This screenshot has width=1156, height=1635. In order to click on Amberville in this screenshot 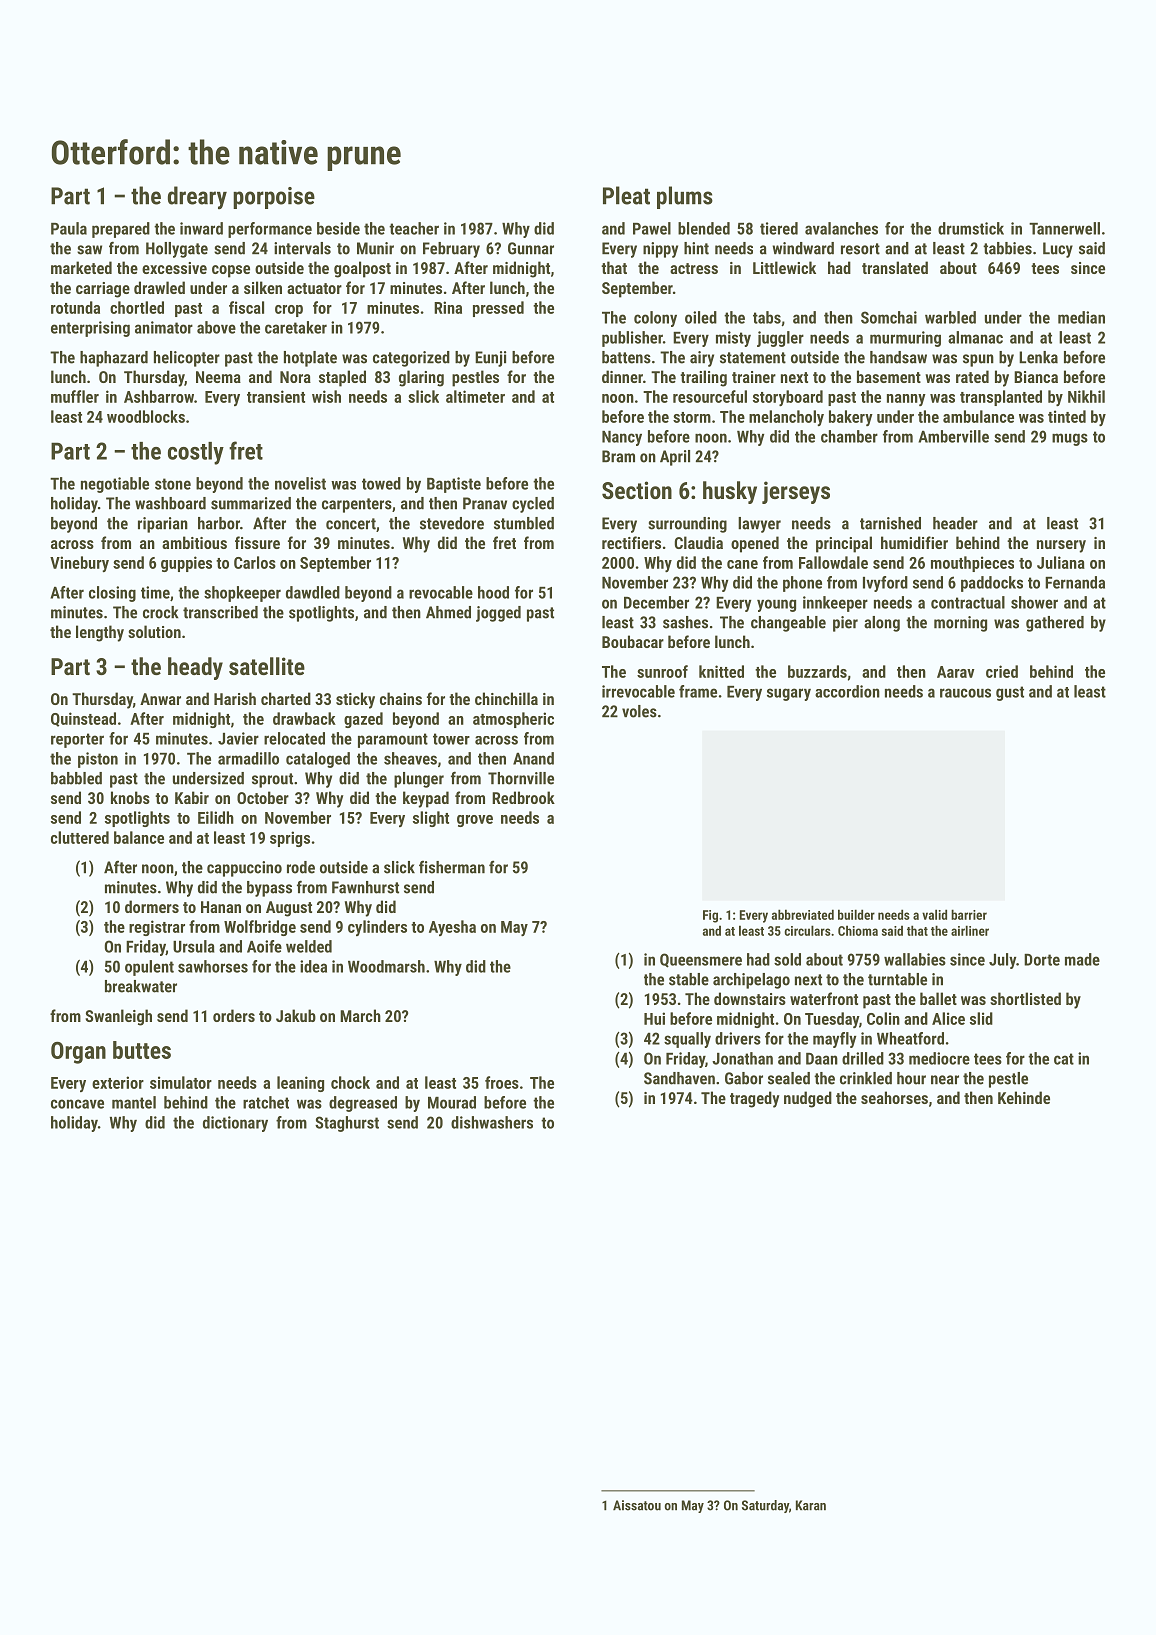, I will do `click(953, 436)`.
